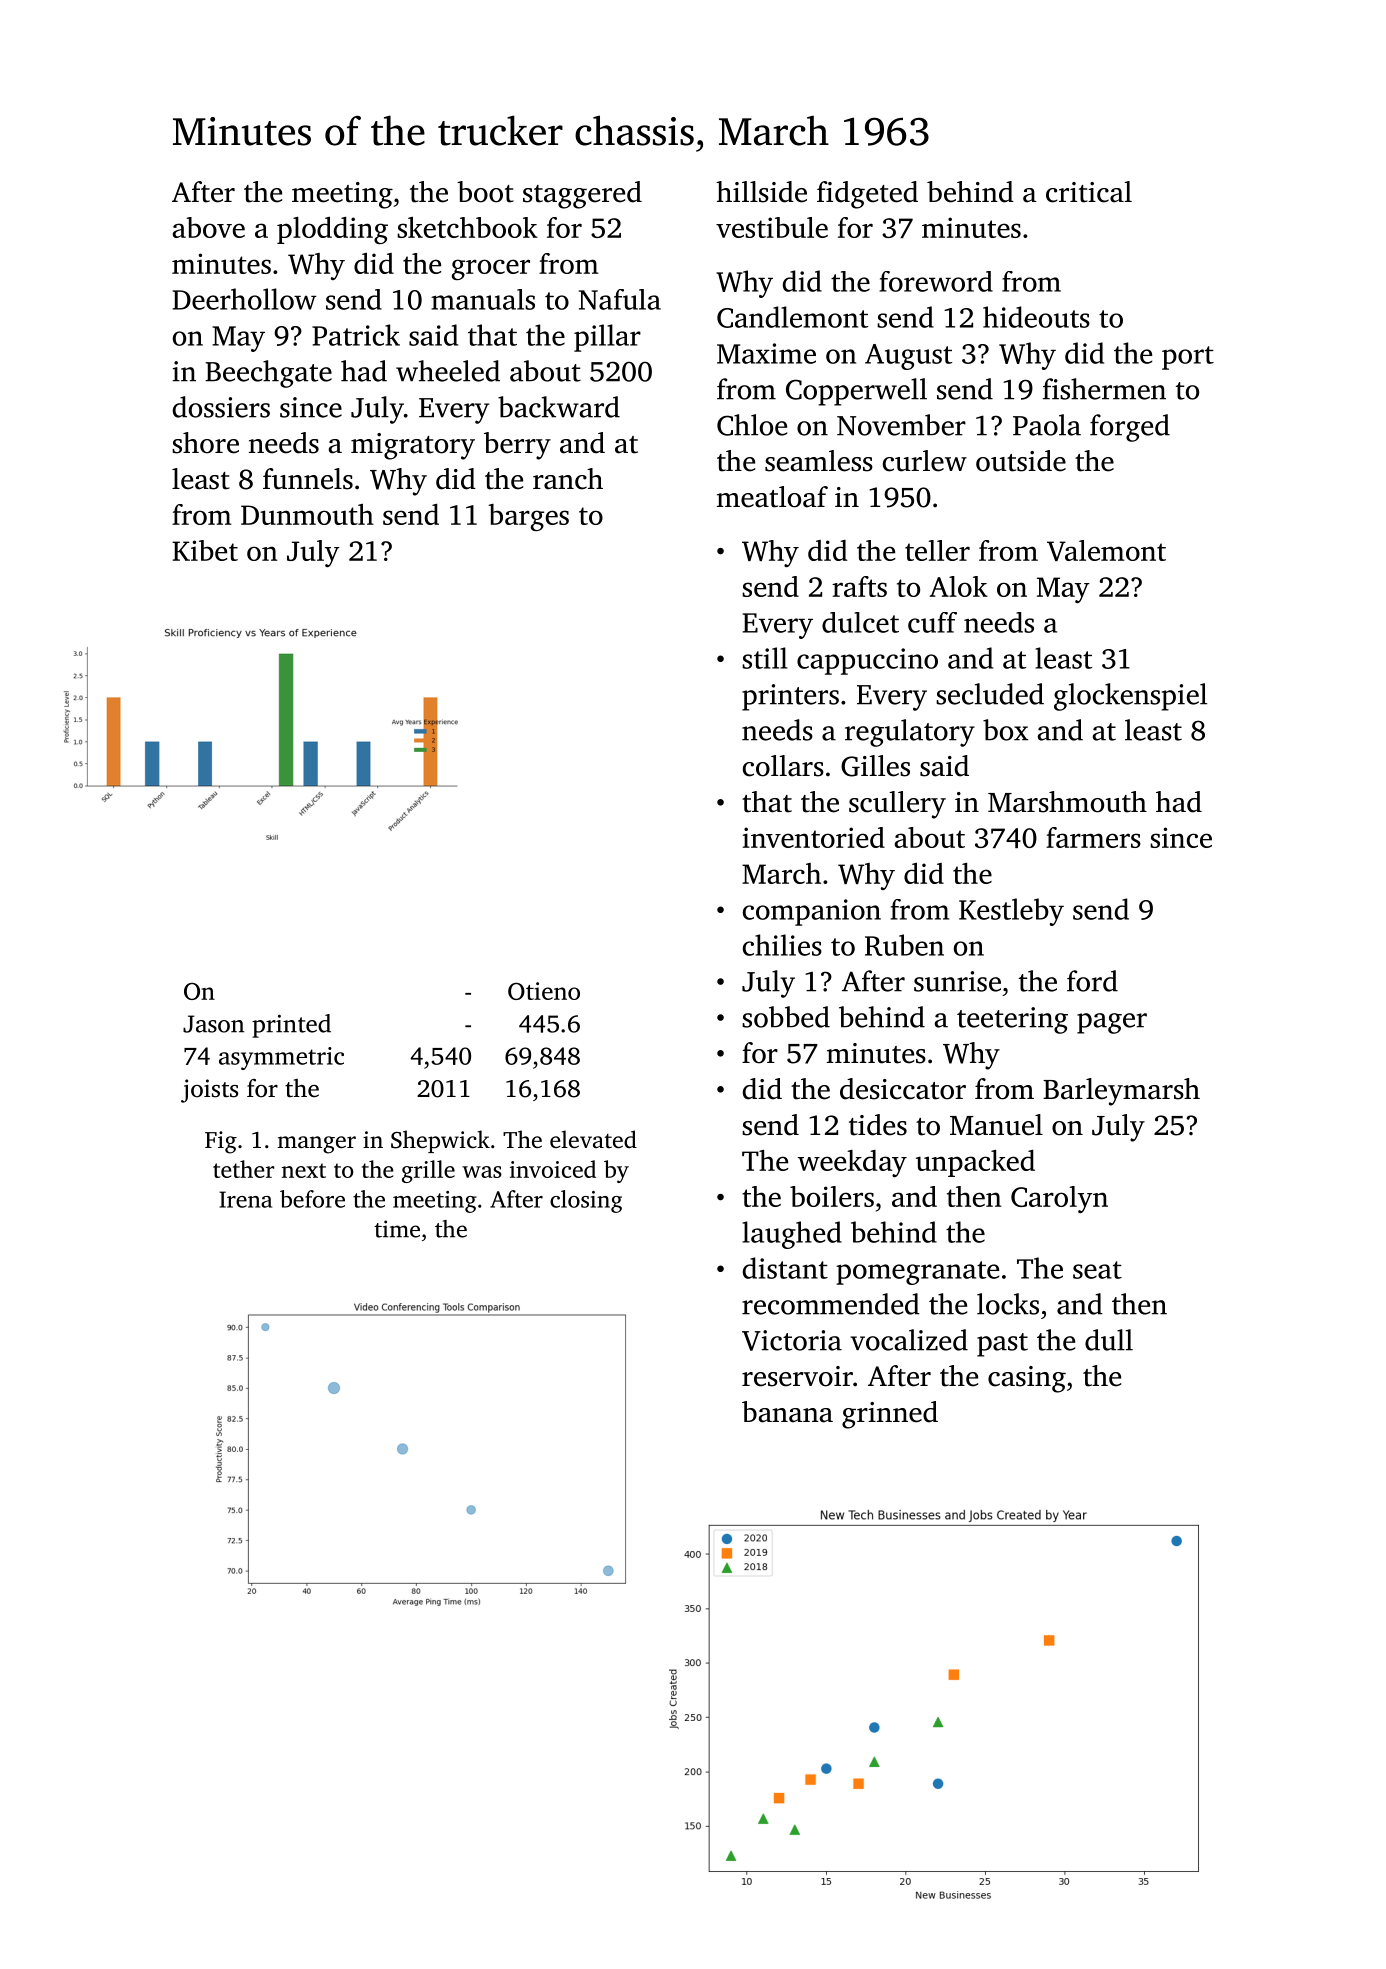 This screenshot has width=1386, height=1969. What do you see at coordinates (1047, 425) in the screenshot?
I see `Paola` at bounding box center [1047, 425].
